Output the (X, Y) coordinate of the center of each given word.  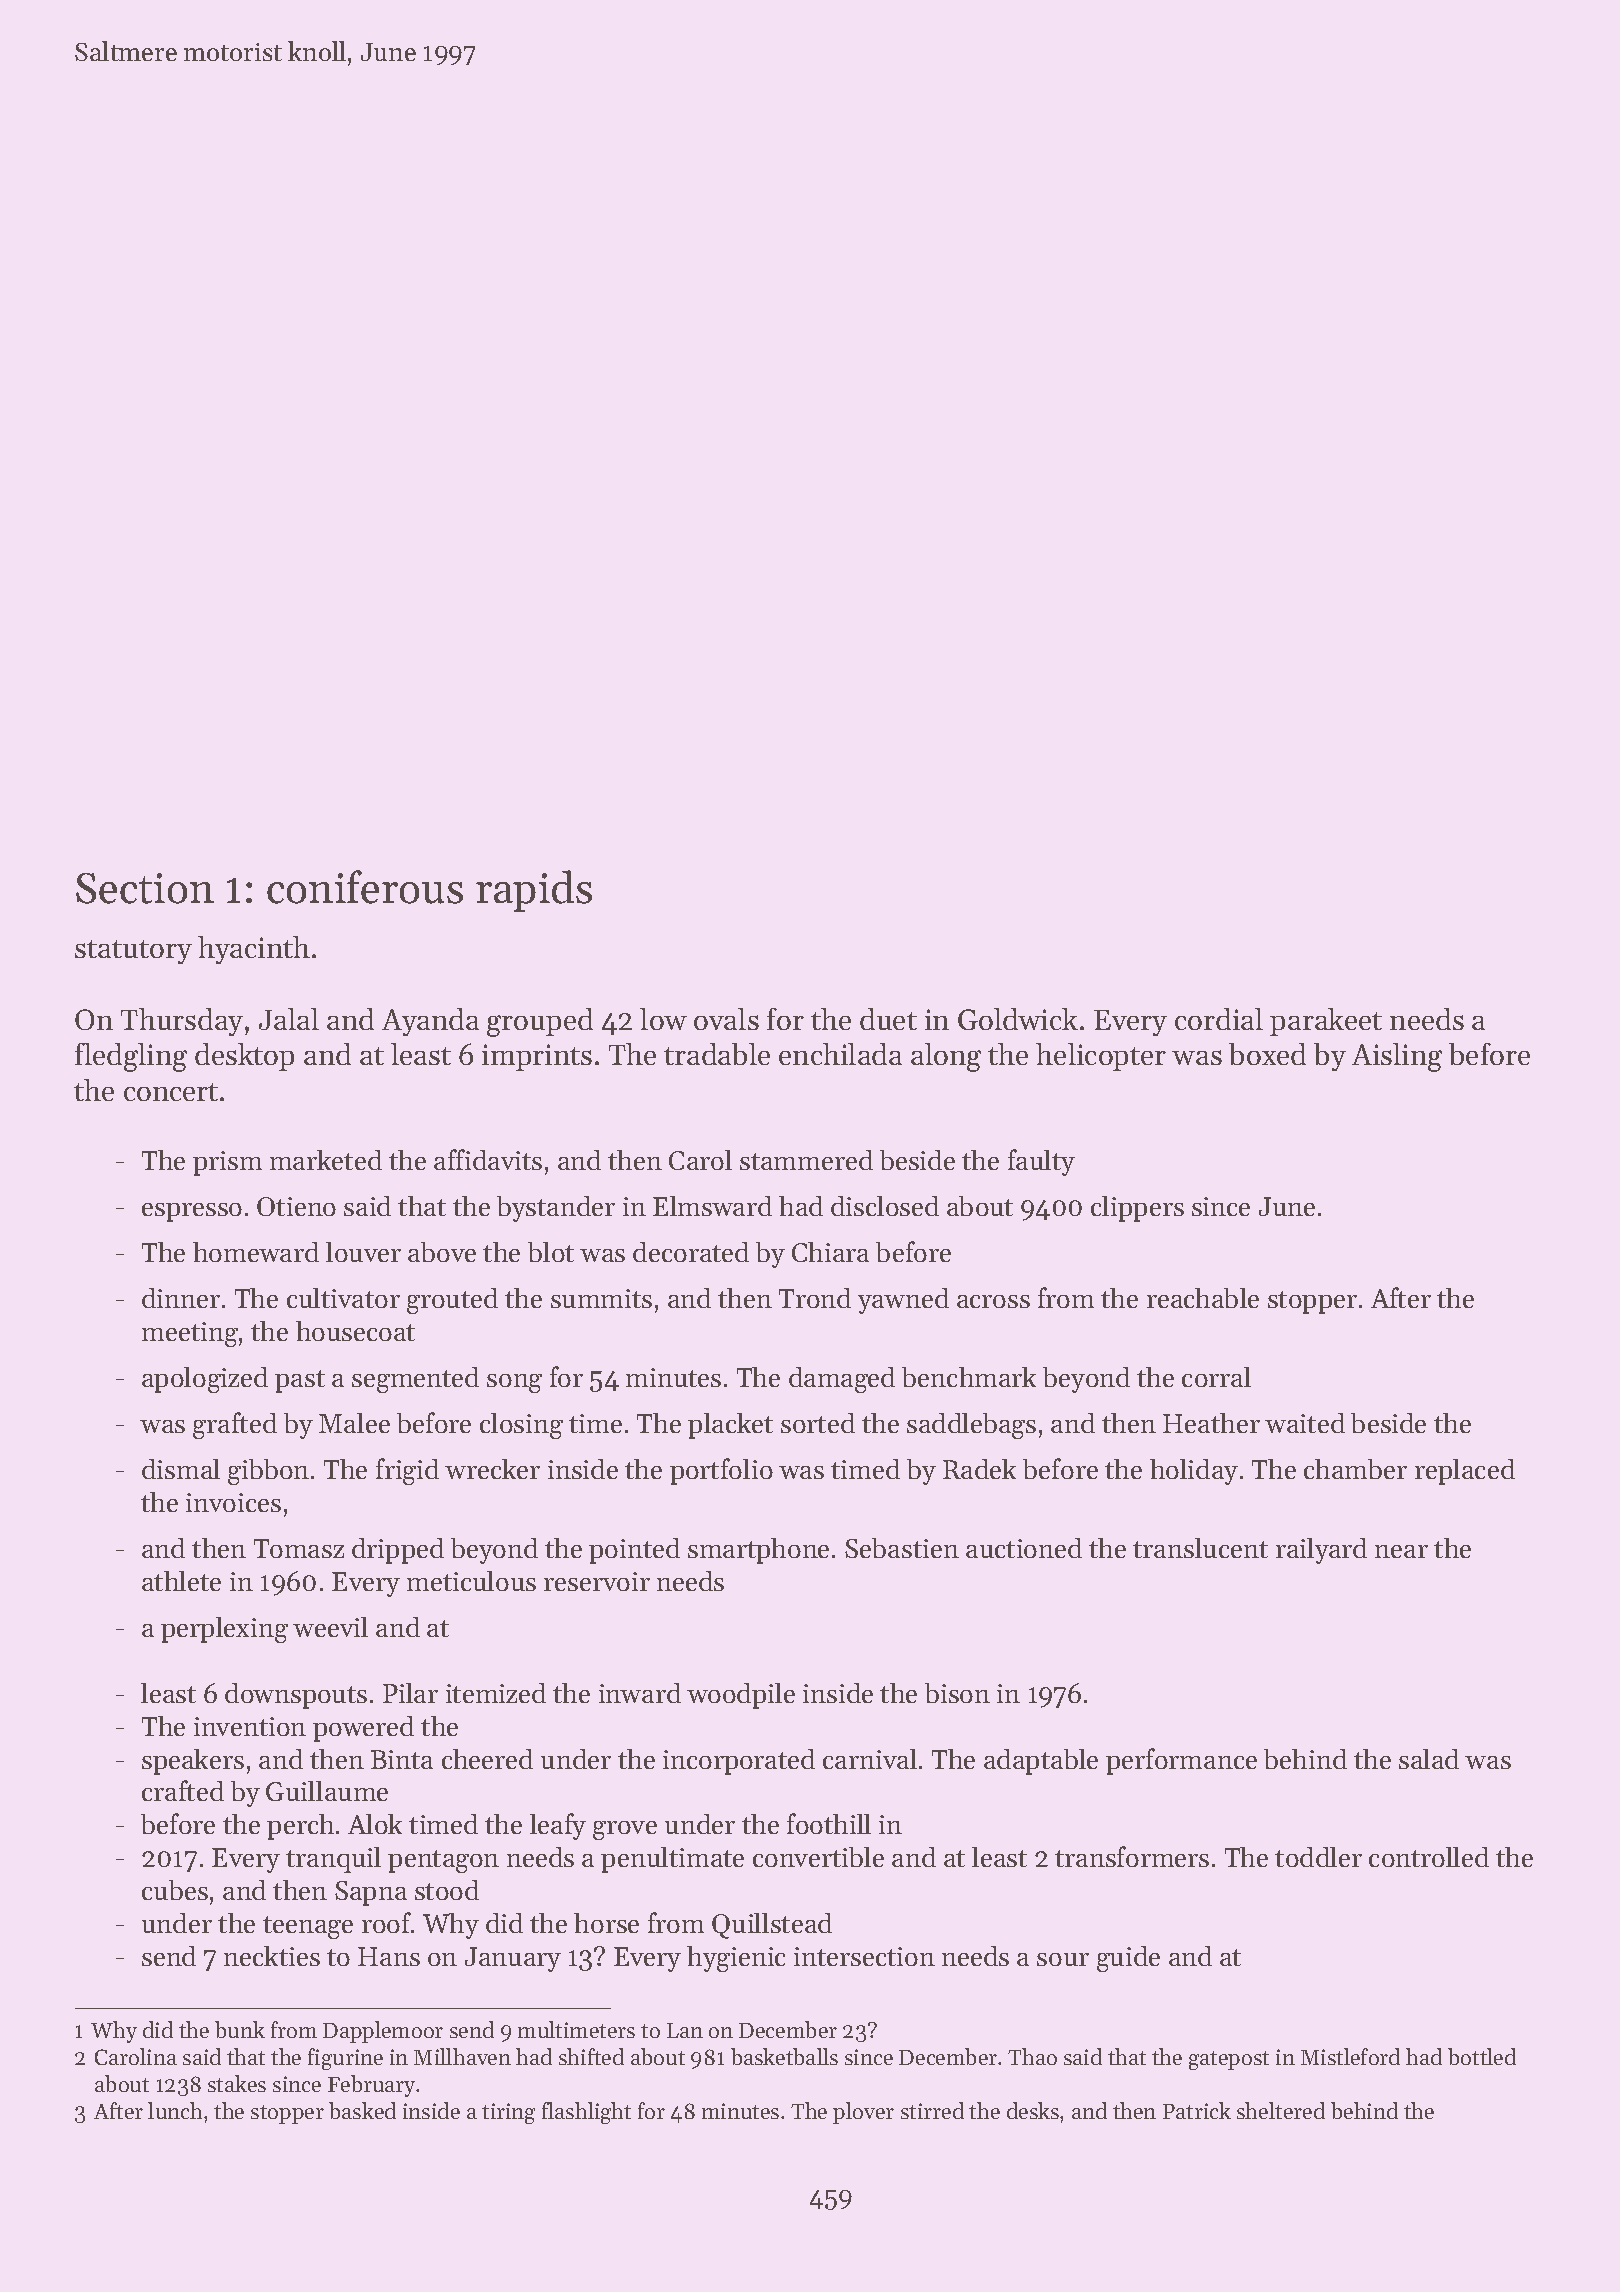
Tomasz (299, 1548)
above (442, 1252)
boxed (1267, 1054)
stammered (806, 1160)
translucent (1200, 1548)
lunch (175, 2110)
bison (957, 1693)
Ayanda (430, 1022)
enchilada (840, 1054)
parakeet (1326, 1022)
